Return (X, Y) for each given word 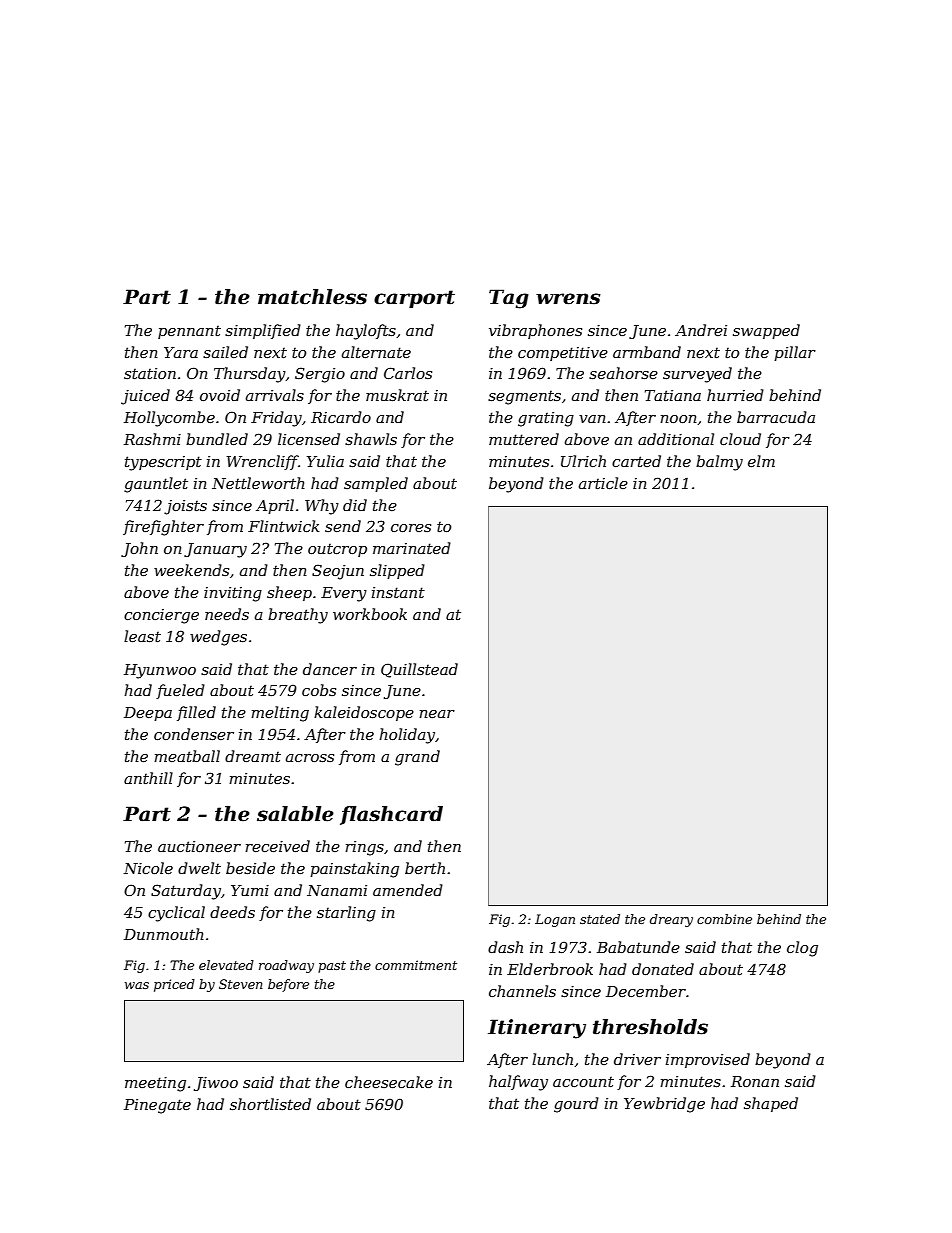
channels (522, 991)
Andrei (701, 330)
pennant (189, 332)
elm (761, 461)
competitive (563, 354)
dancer (330, 669)
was (137, 985)
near (437, 714)
